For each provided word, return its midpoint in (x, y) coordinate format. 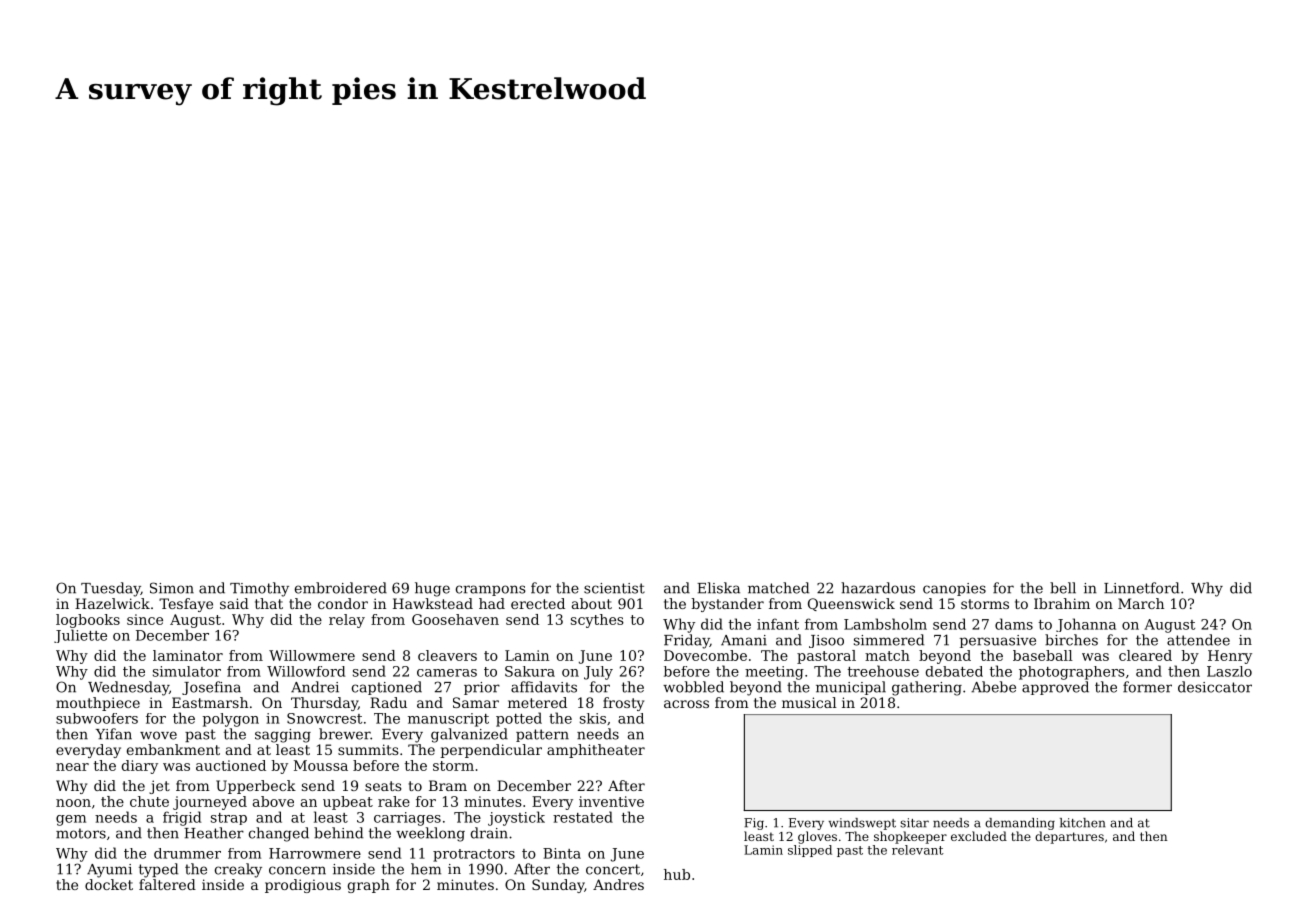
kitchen (1083, 823)
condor (343, 603)
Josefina (211, 688)
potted (519, 719)
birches (1071, 640)
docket (109, 884)
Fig (754, 824)
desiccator (1215, 687)
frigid (182, 818)
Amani (744, 640)
